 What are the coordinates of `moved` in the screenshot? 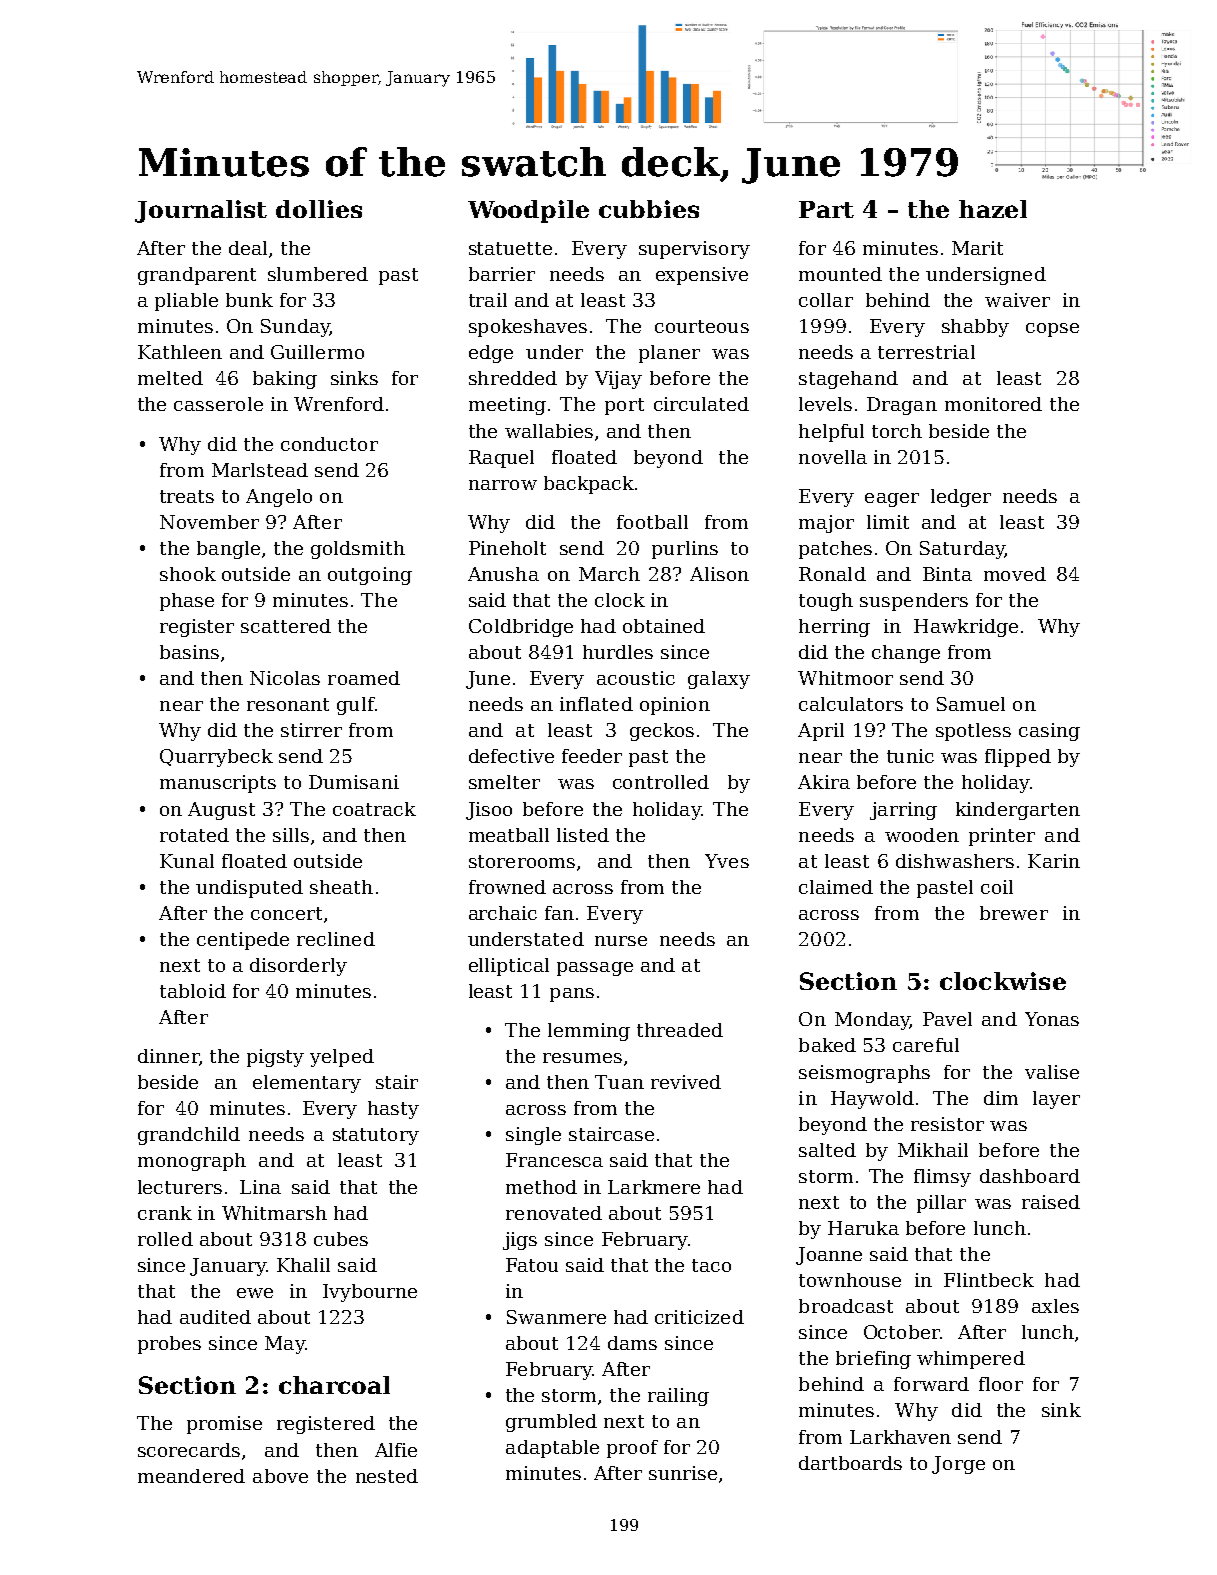 It's located at (1015, 574).
